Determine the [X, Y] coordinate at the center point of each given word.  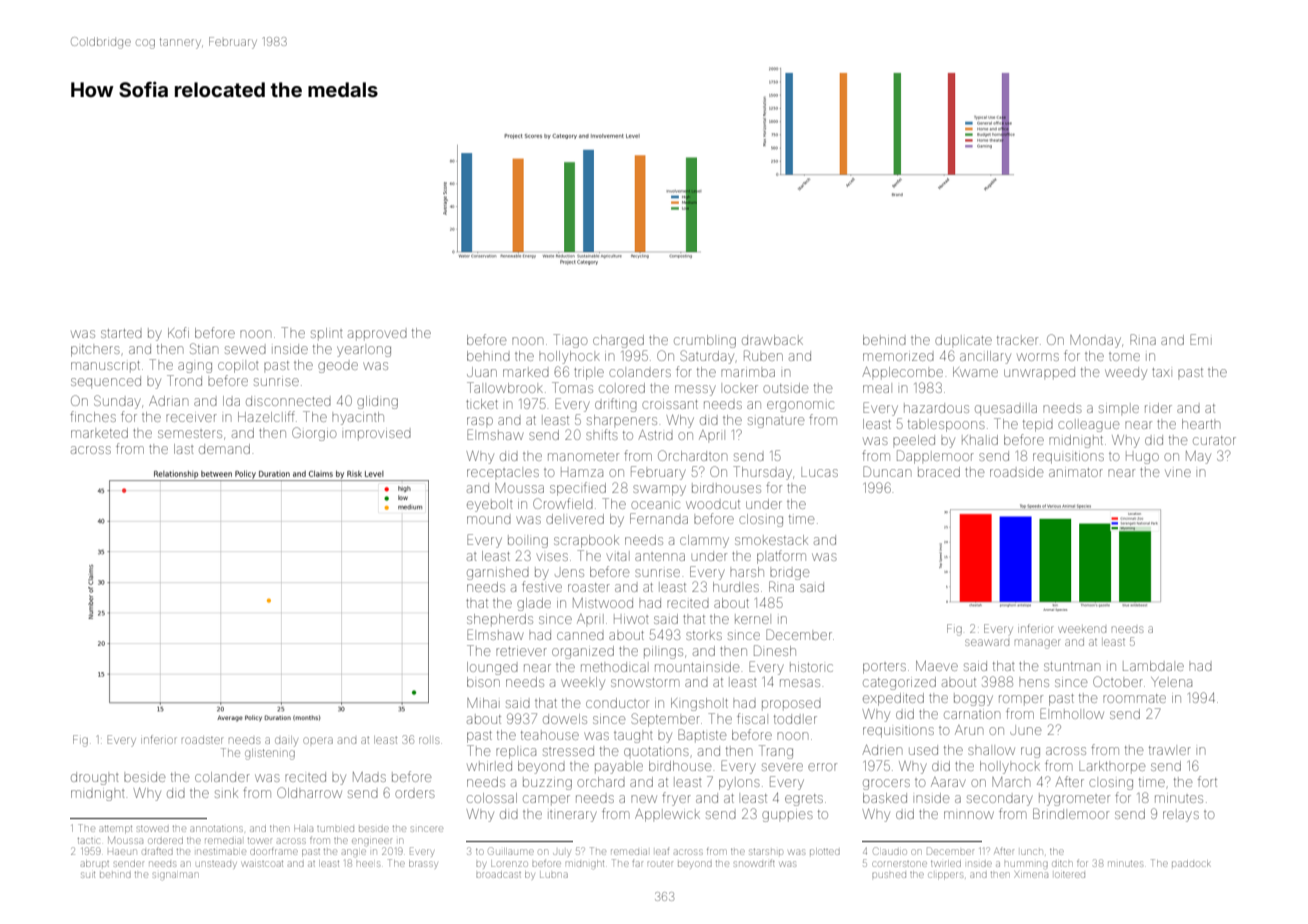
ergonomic [800, 406]
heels [368, 864]
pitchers [95, 351]
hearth [1201, 424]
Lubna [554, 875]
